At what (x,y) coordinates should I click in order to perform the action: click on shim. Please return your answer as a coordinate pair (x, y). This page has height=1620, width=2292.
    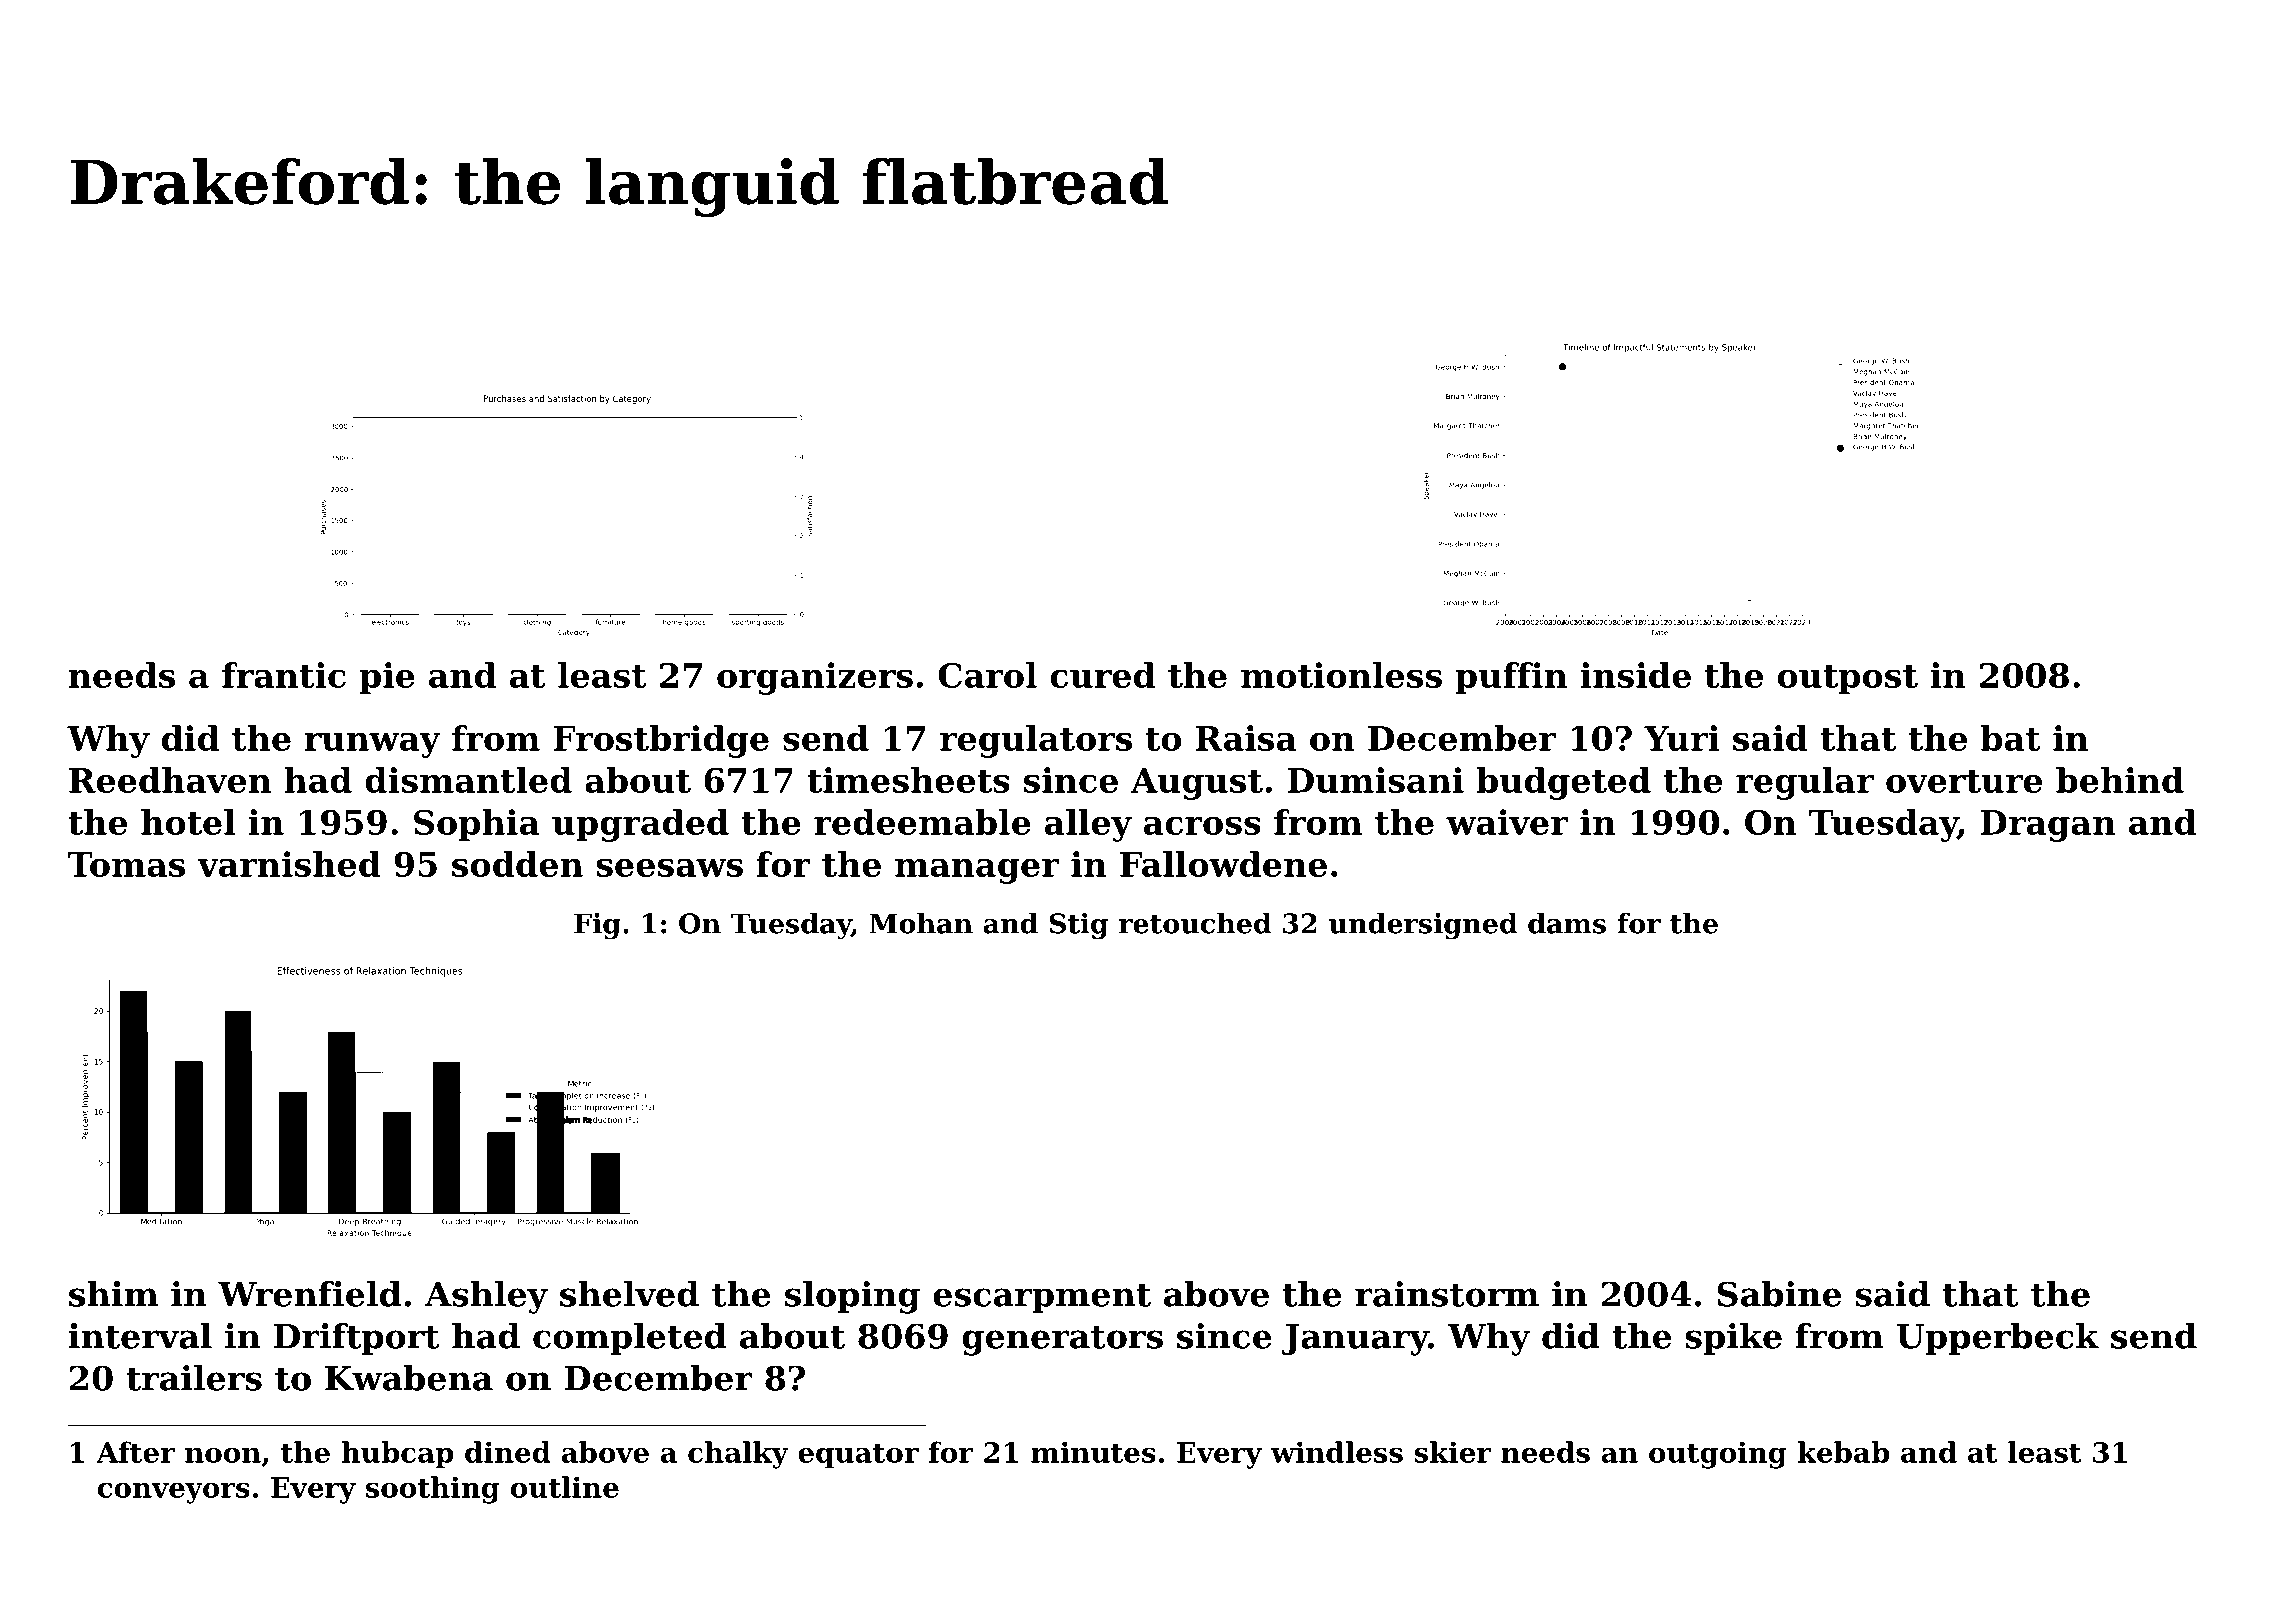
    Looking at the image, I should click on (113, 1294).
